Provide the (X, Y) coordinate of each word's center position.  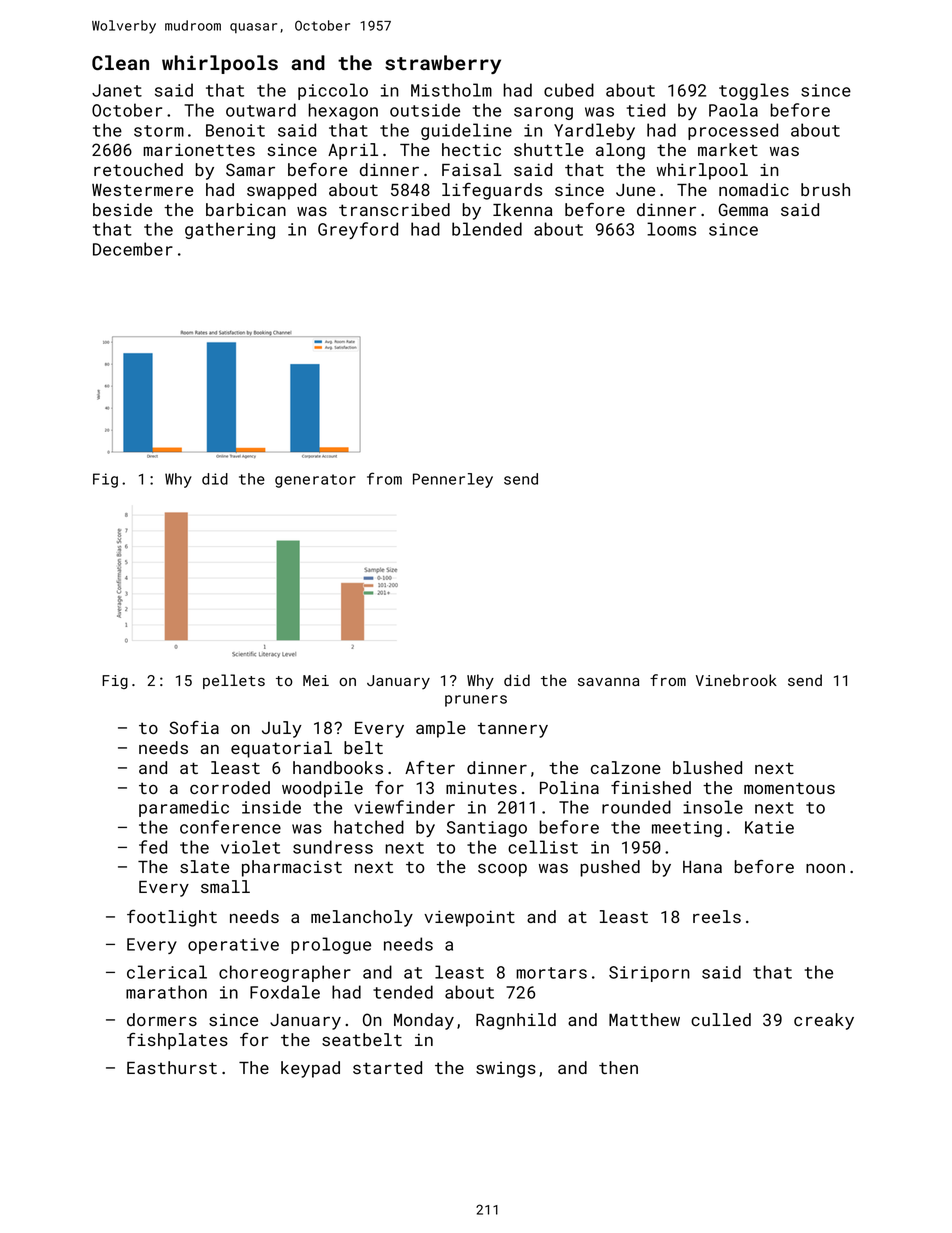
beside (122, 209)
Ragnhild (516, 1021)
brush (825, 189)
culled (721, 1019)
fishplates (177, 1041)
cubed (569, 90)
